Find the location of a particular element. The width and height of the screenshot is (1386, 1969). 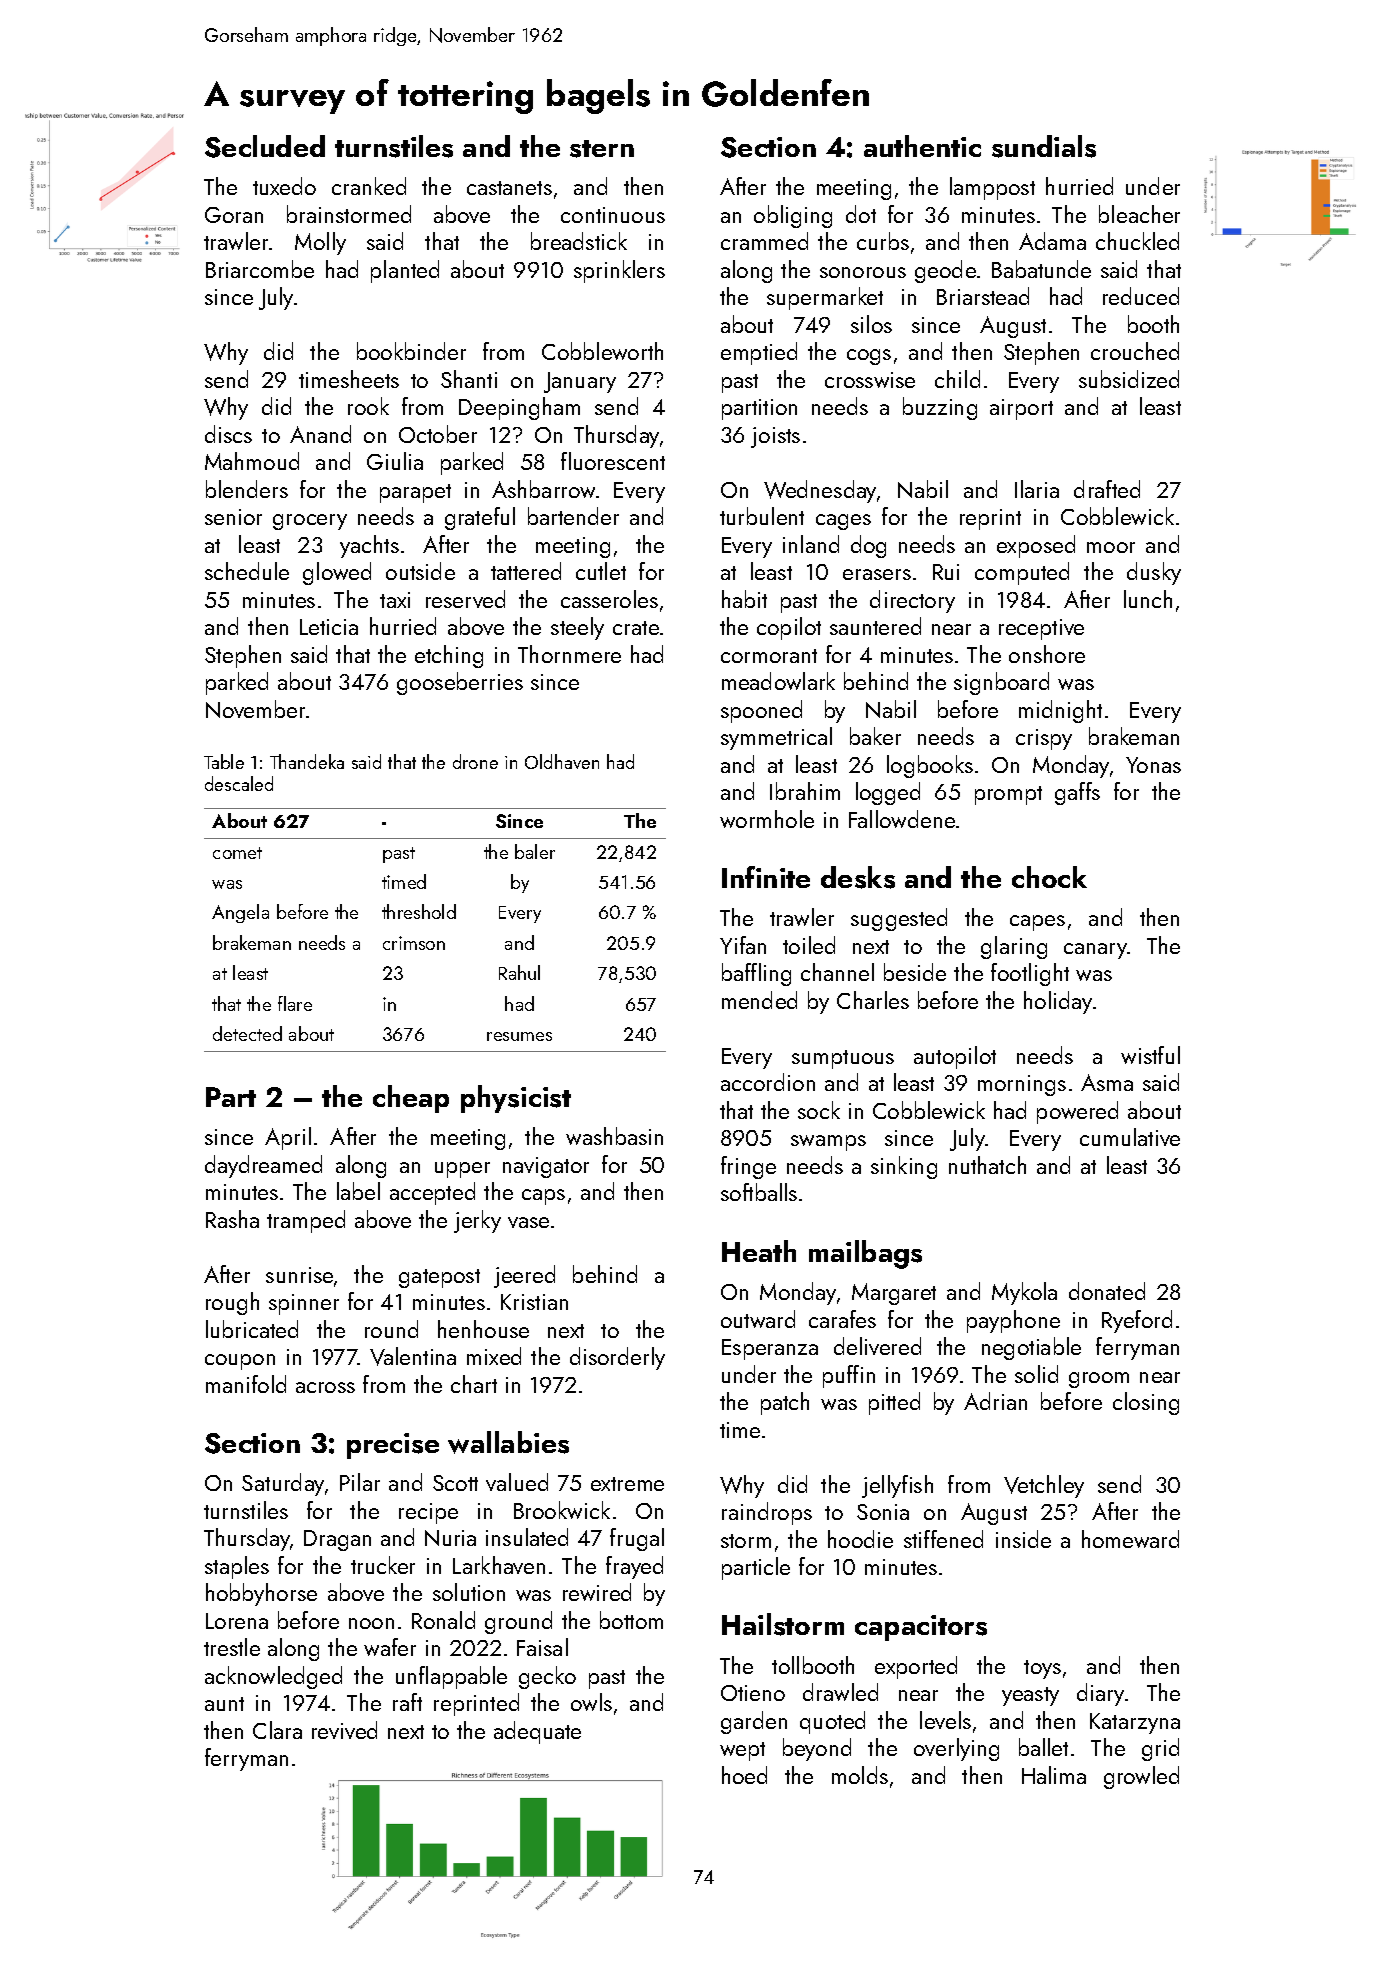

autopilot is located at coordinates (955, 1057).
